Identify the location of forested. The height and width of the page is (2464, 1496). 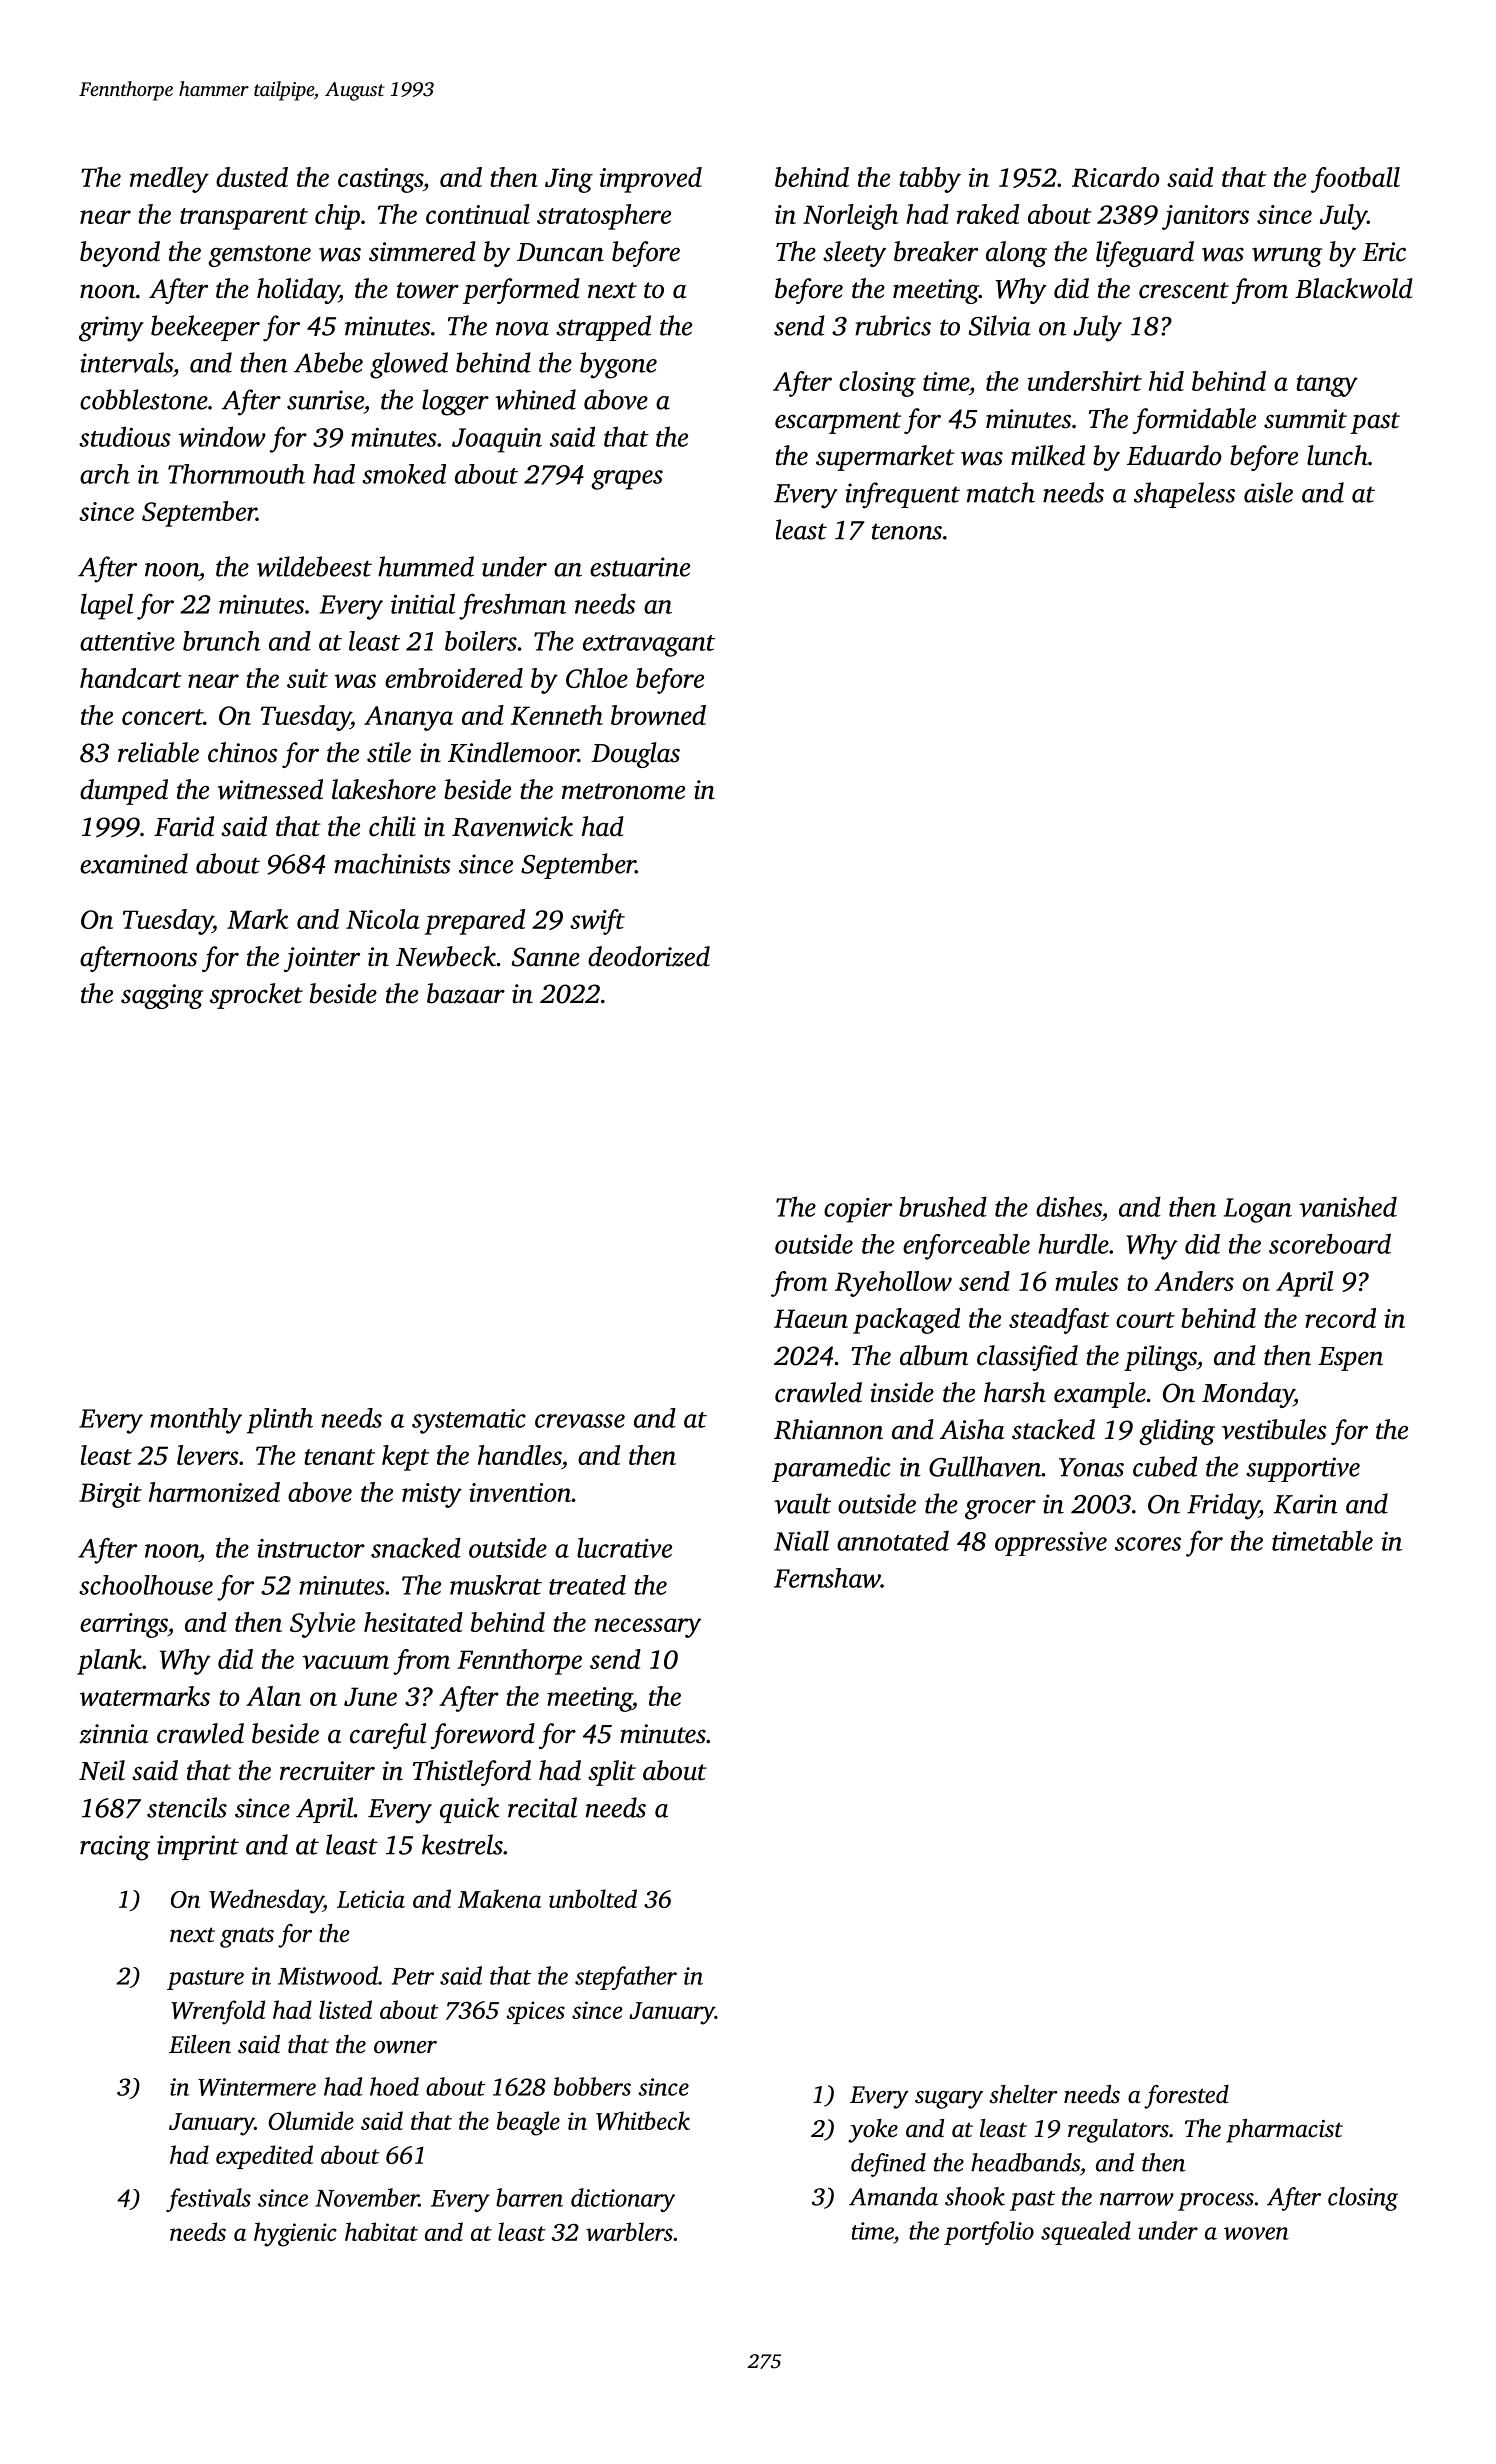
(1186, 2097).
